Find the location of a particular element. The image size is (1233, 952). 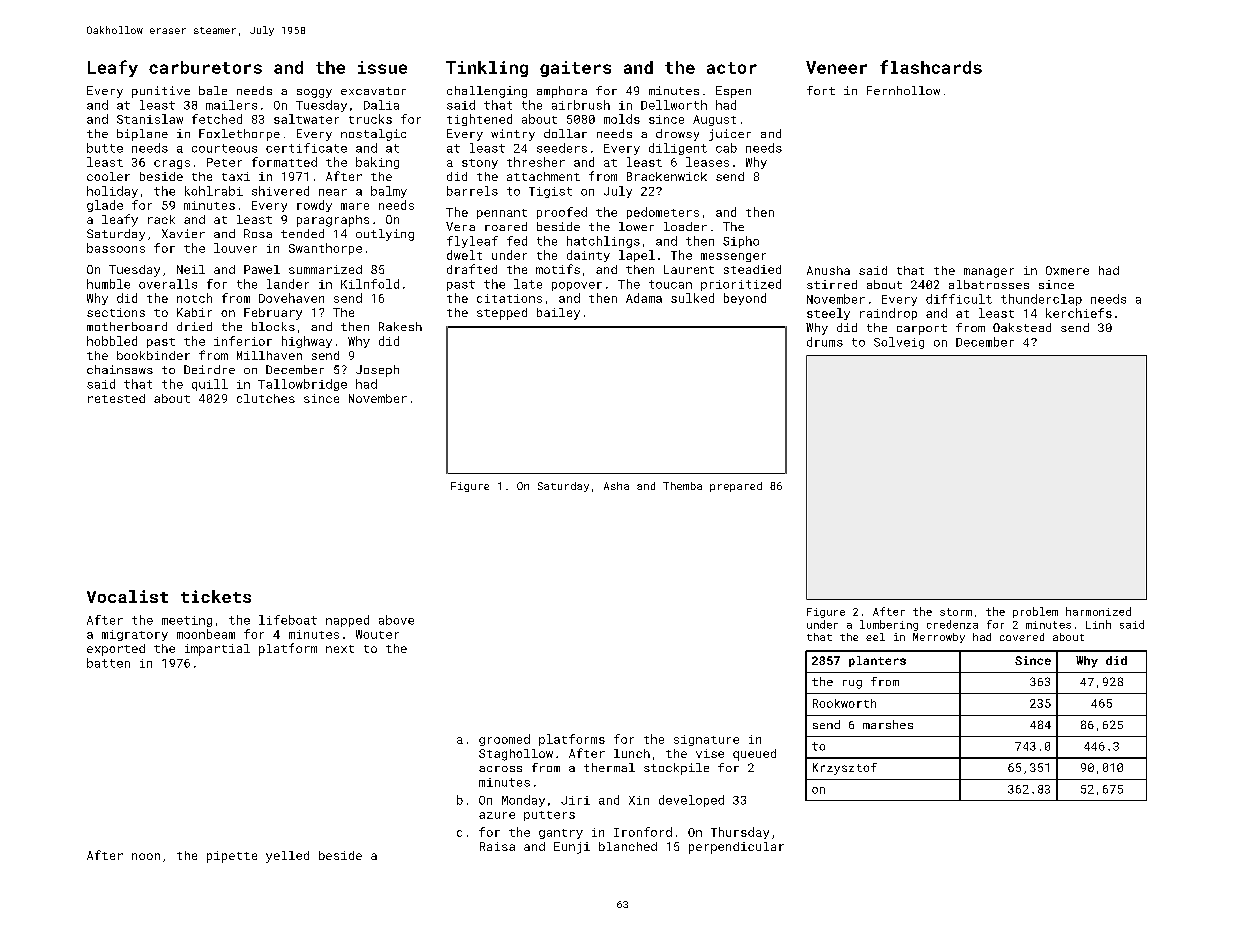

clutches is located at coordinates (266, 398).
